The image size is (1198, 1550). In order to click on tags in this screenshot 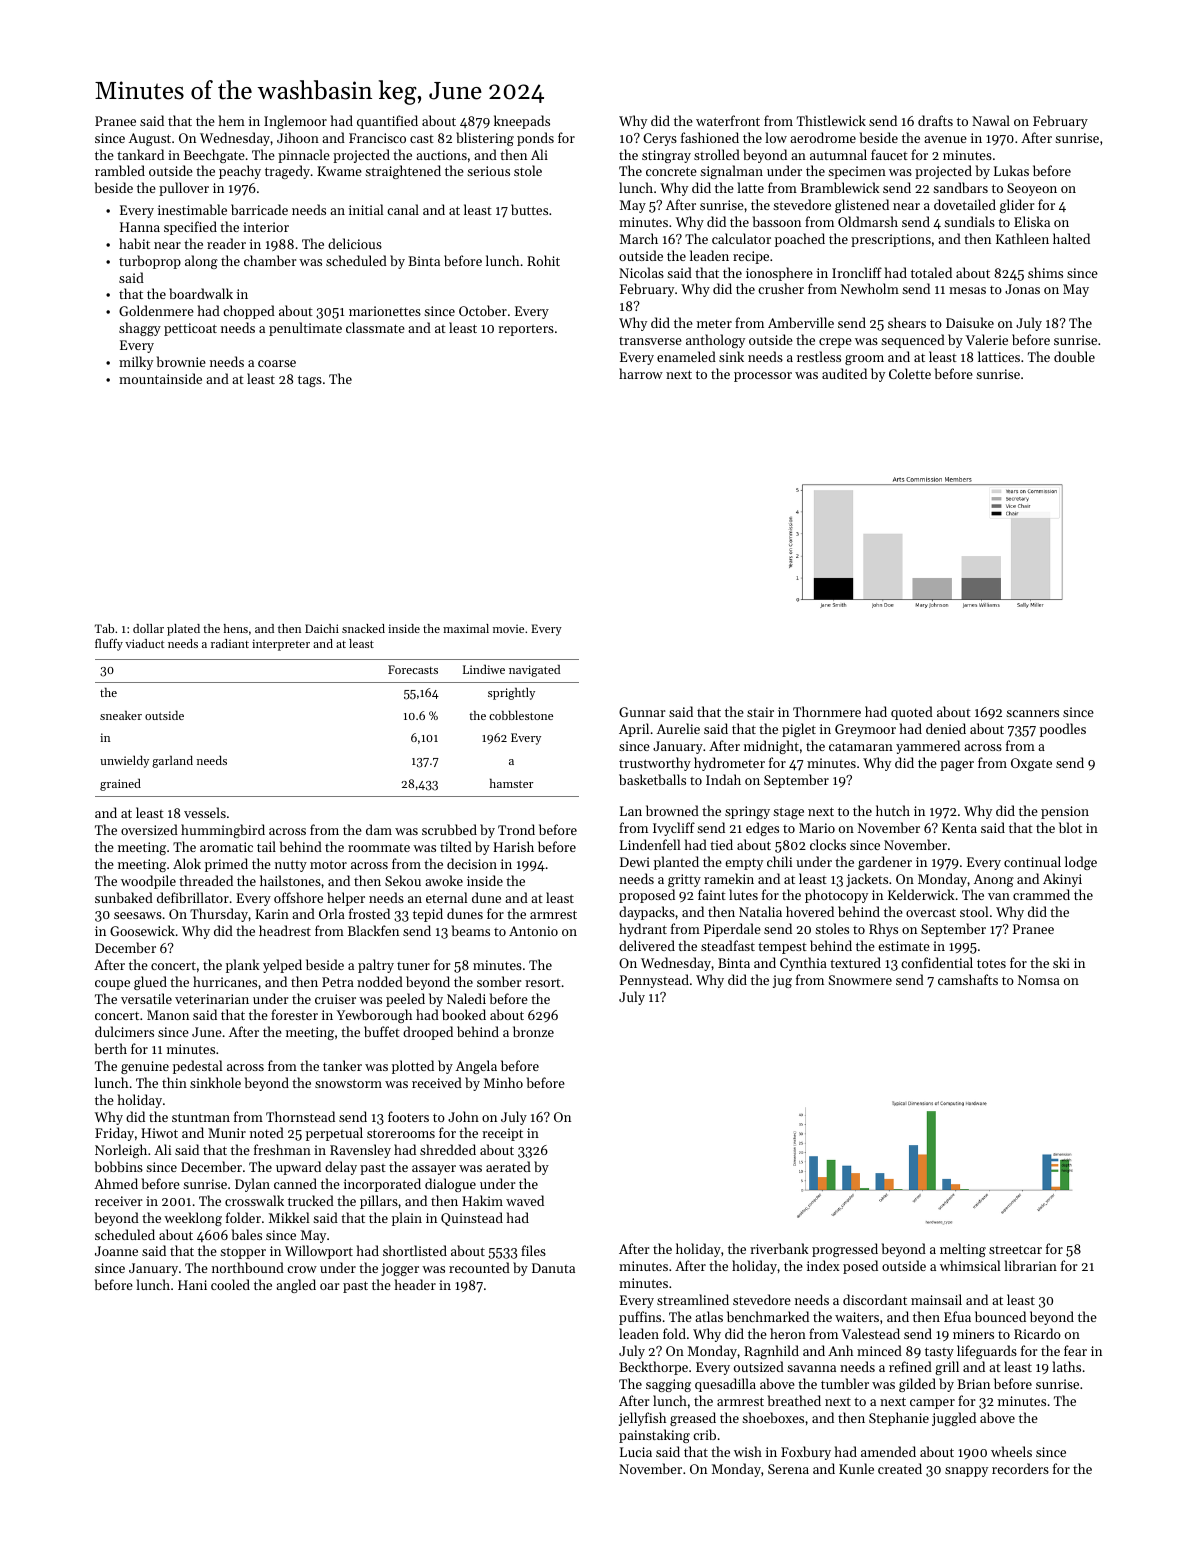, I will do `click(310, 381)`.
